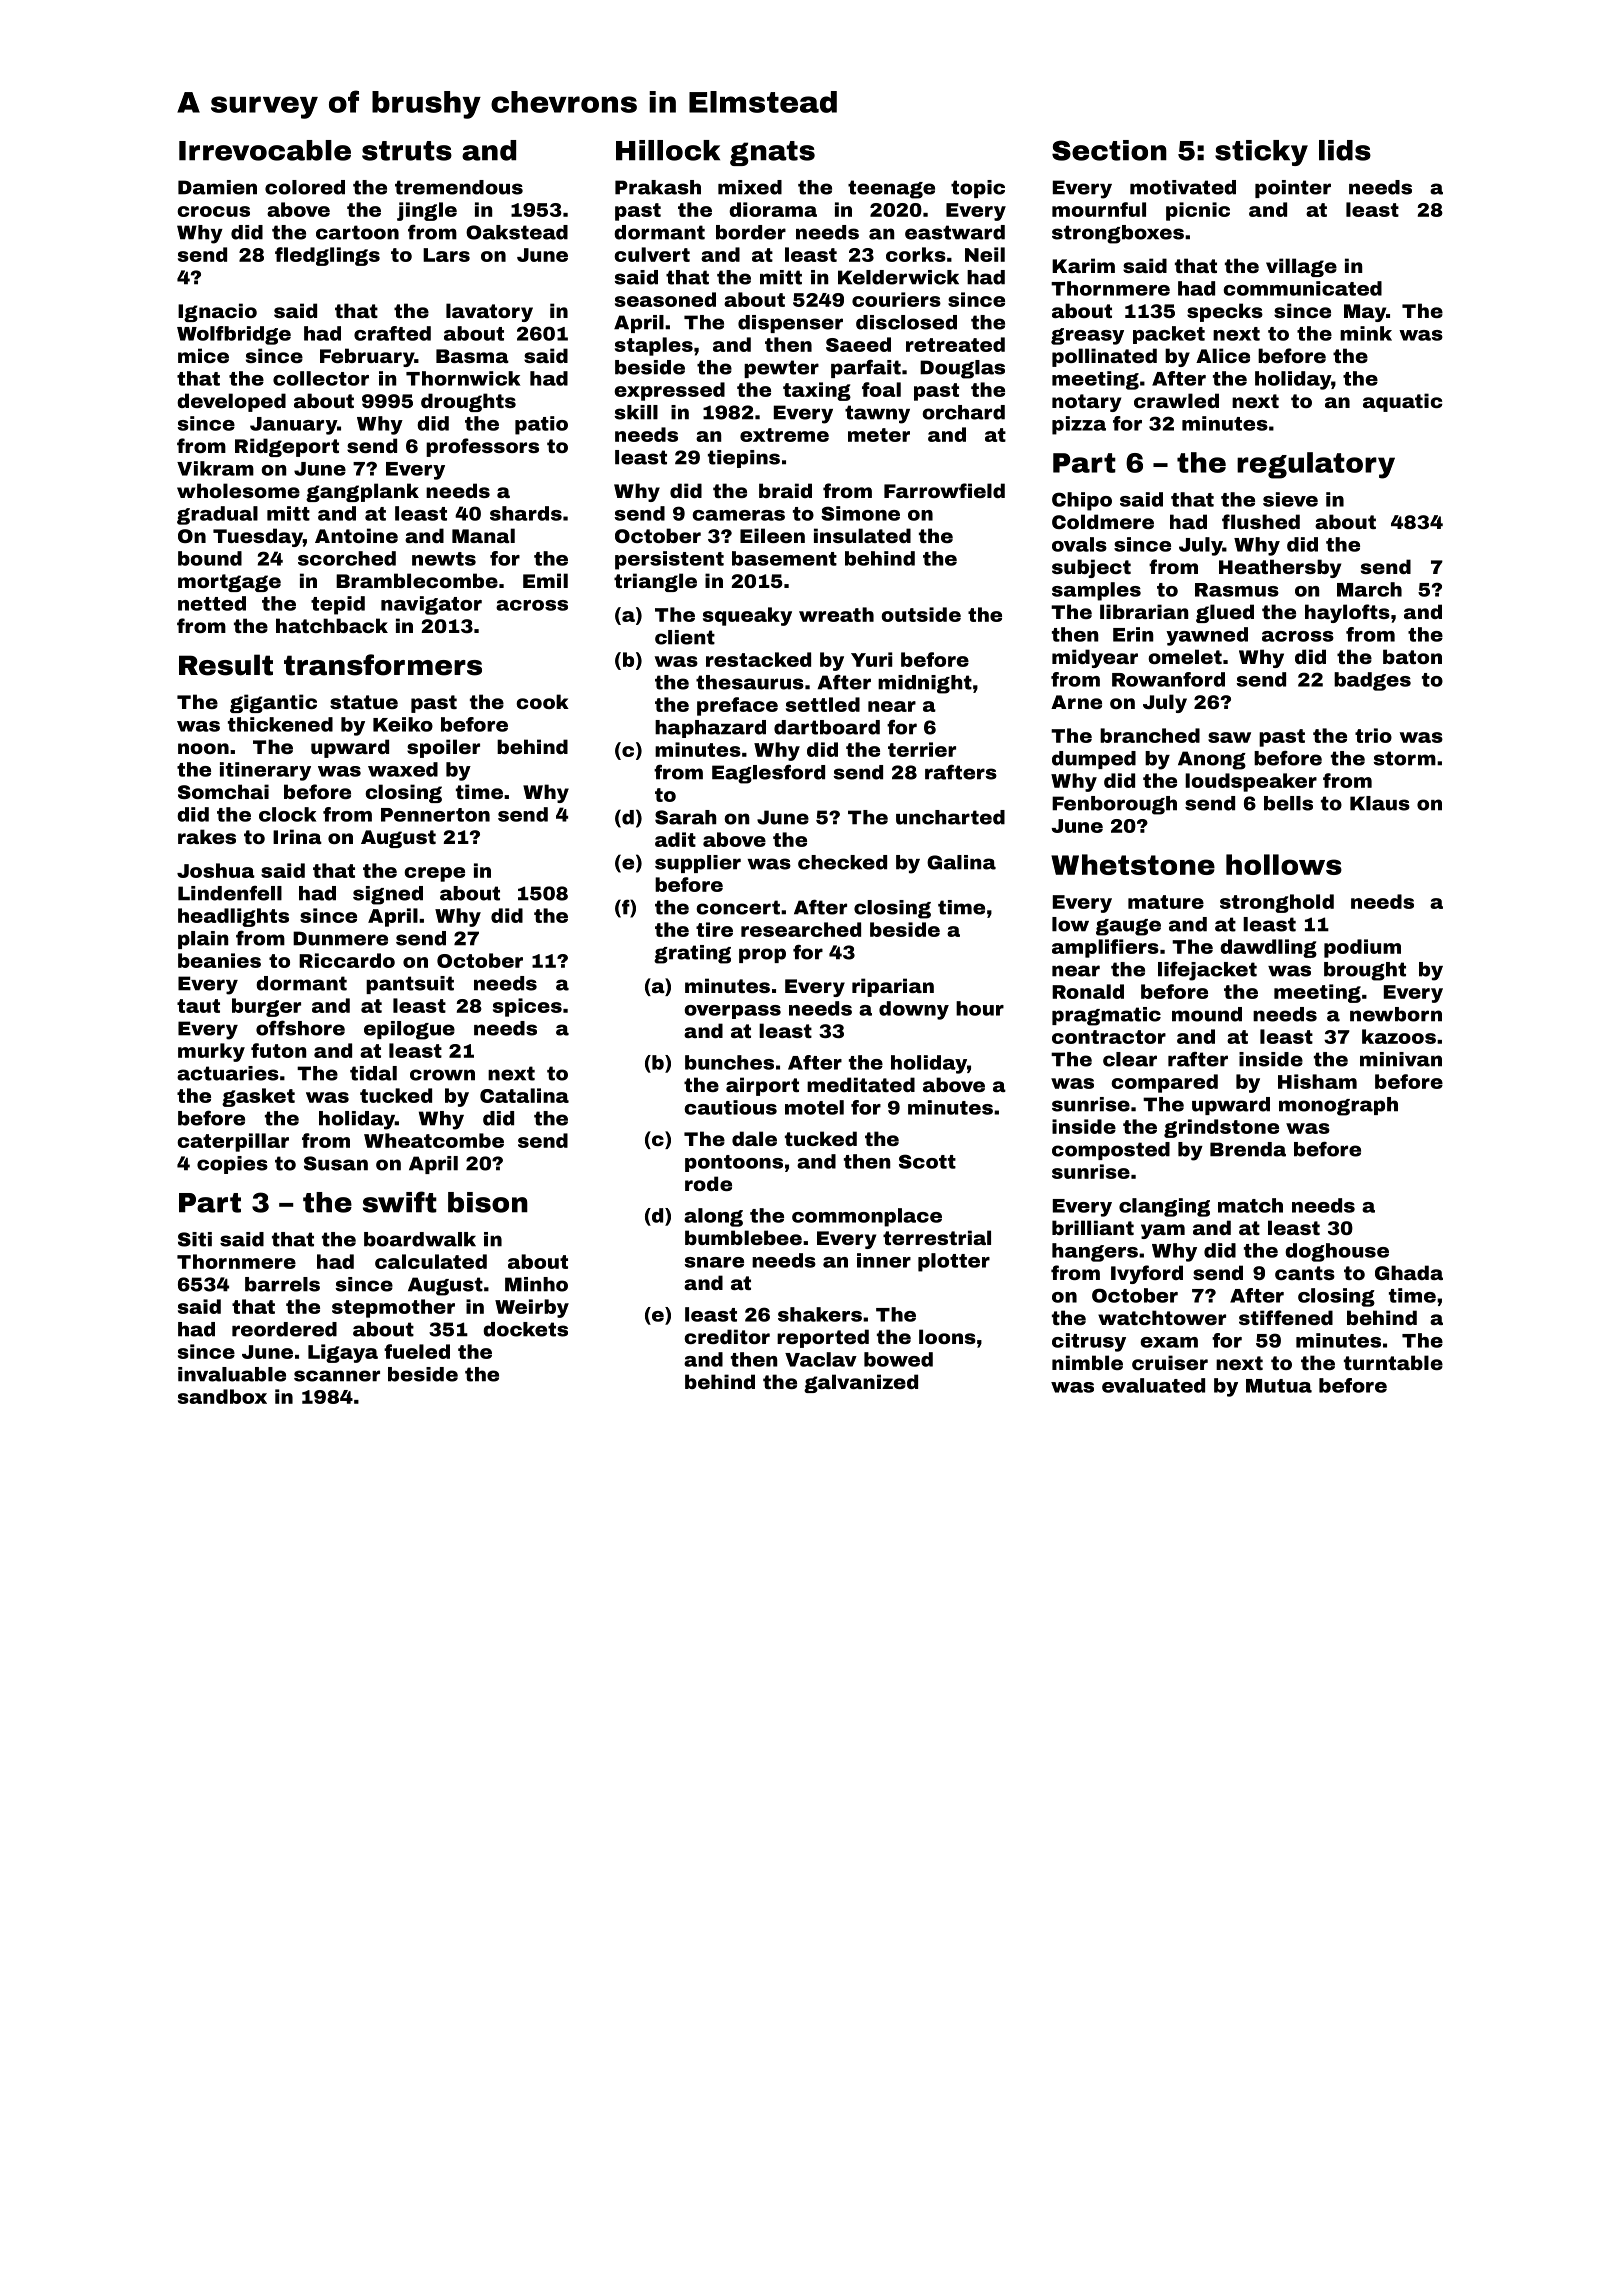  Describe the element at coordinates (772, 153) in the document. I see `gnats` at that location.
